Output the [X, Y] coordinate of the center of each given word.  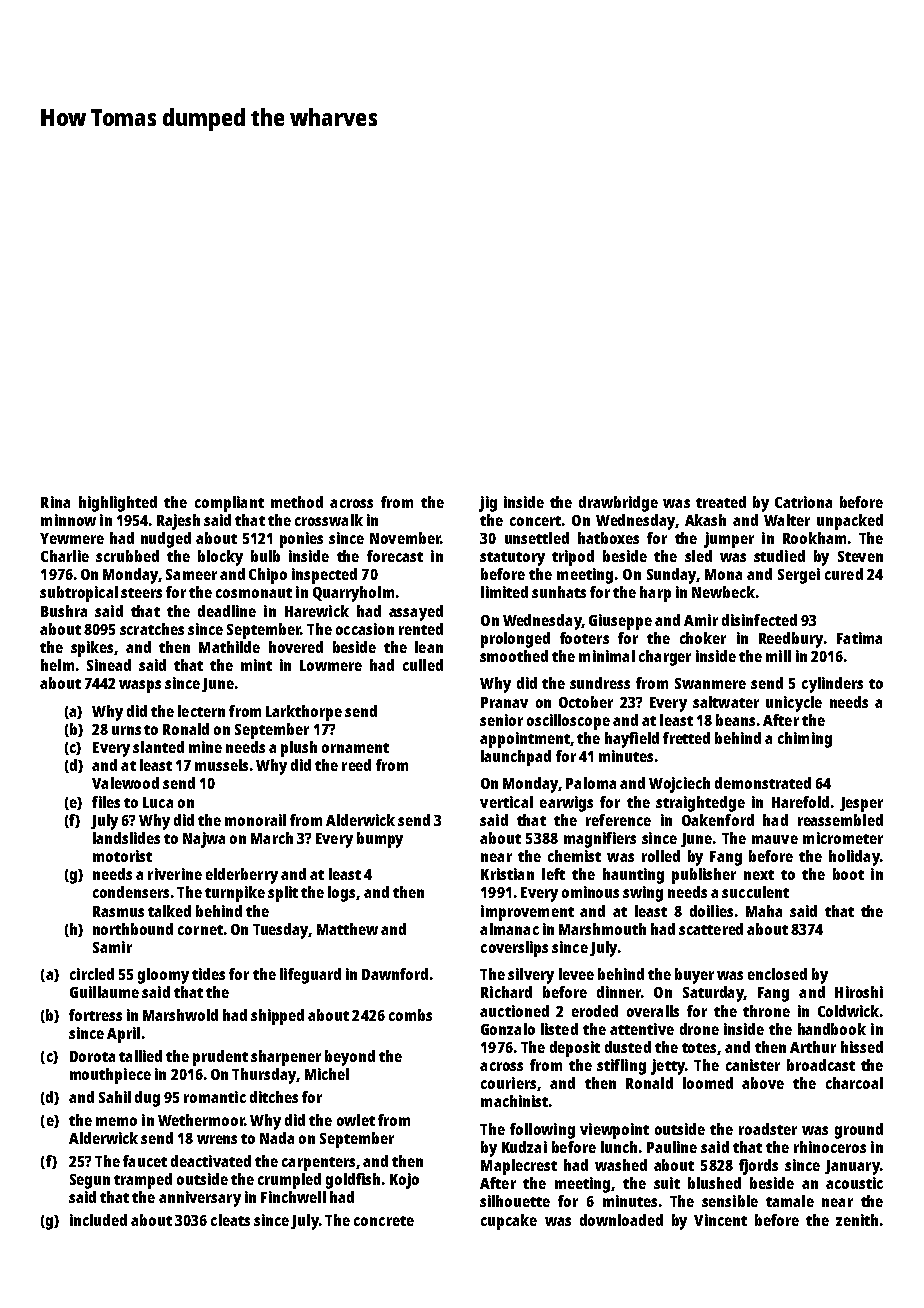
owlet [356, 1120]
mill [778, 656]
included [98, 1220]
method [297, 502]
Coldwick [848, 1011]
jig [488, 504]
